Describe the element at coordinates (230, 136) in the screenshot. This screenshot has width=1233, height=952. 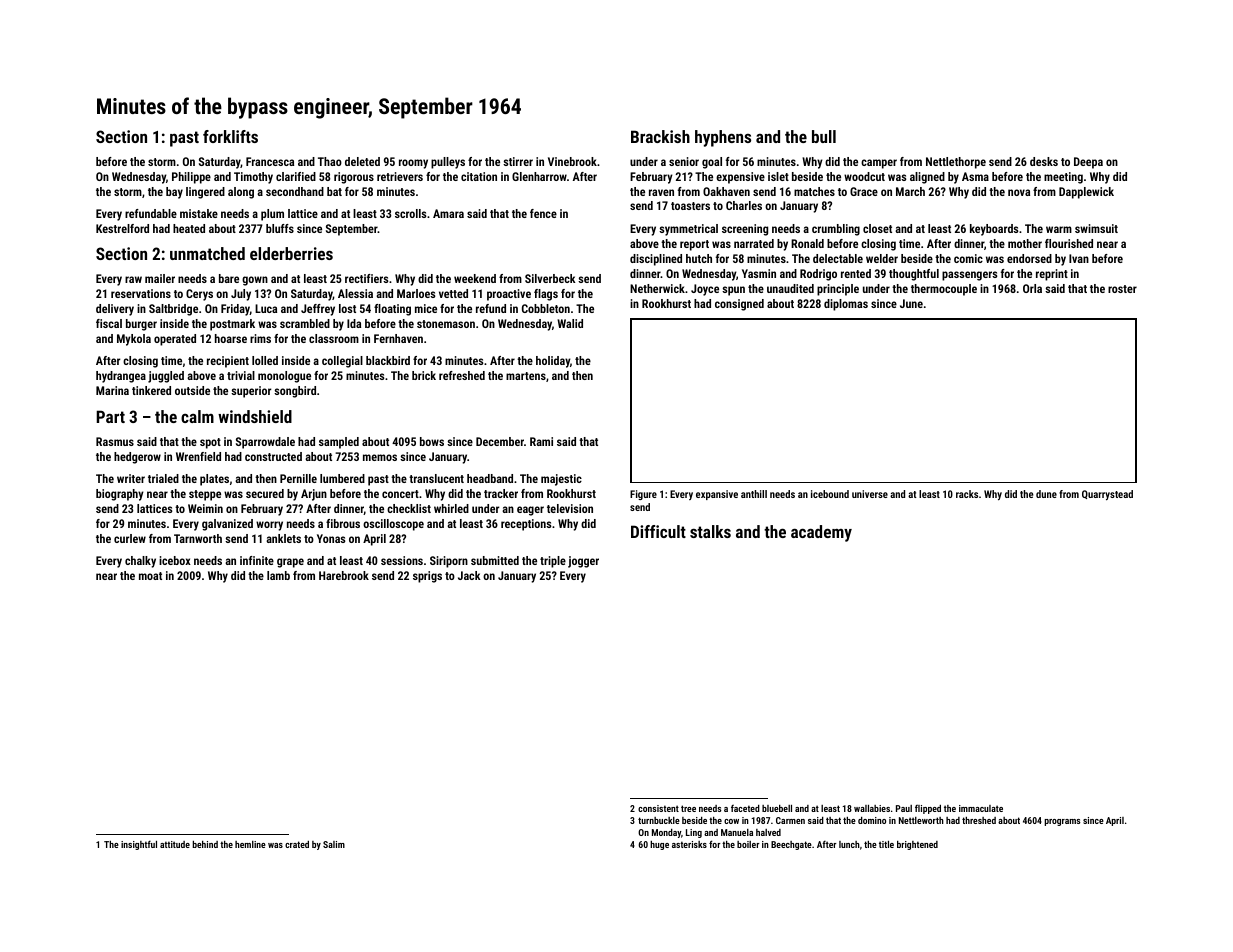
I see `forklifts` at that location.
